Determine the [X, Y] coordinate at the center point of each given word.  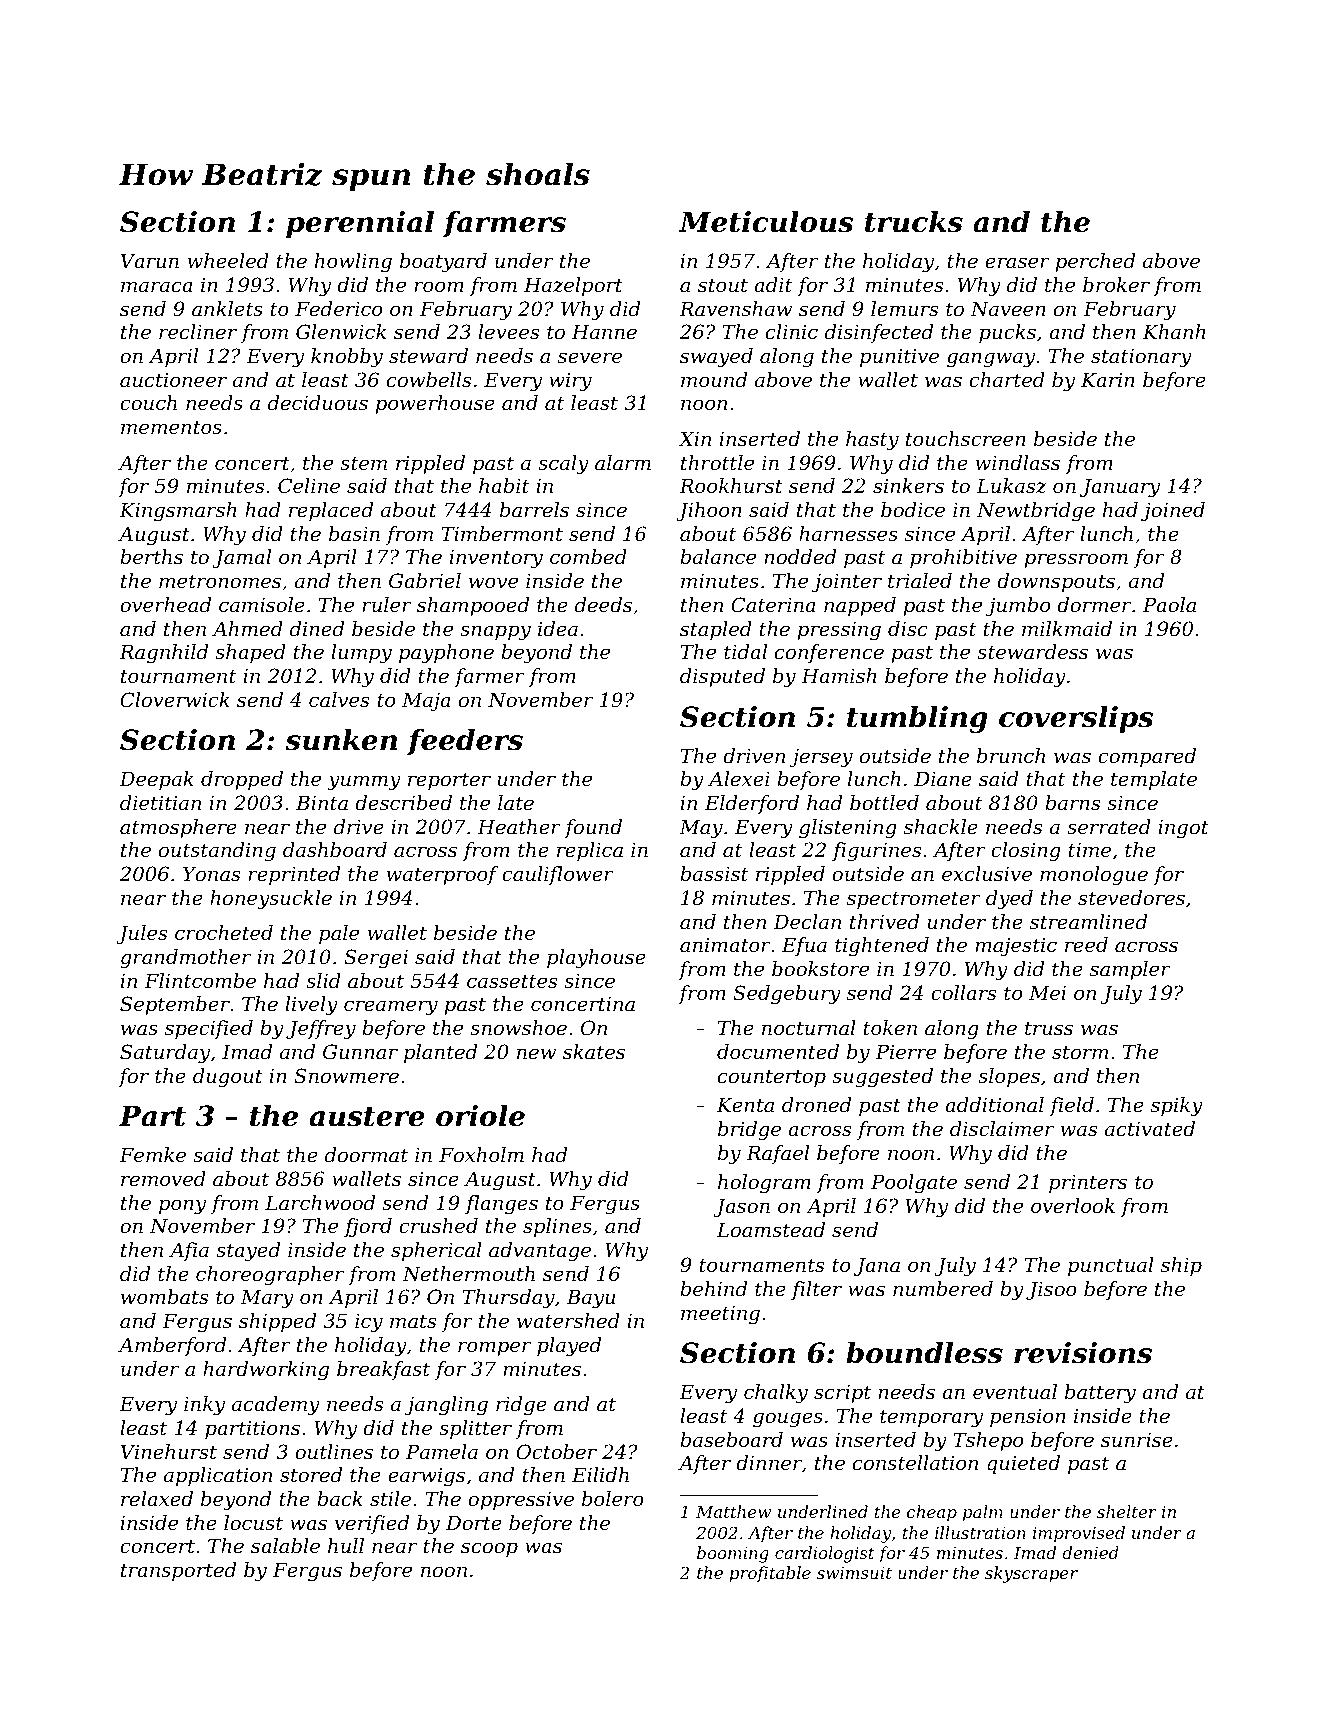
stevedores [1131, 898]
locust [253, 1523]
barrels [534, 510]
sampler [1130, 970]
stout [723, 285]
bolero [613, 1499]
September [175, 1005]
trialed [920, 581]
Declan [807, 921]
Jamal [241, 558]
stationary [1141, 358]
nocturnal [809, 1028]
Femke [152, 1154]
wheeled [228, 261]
